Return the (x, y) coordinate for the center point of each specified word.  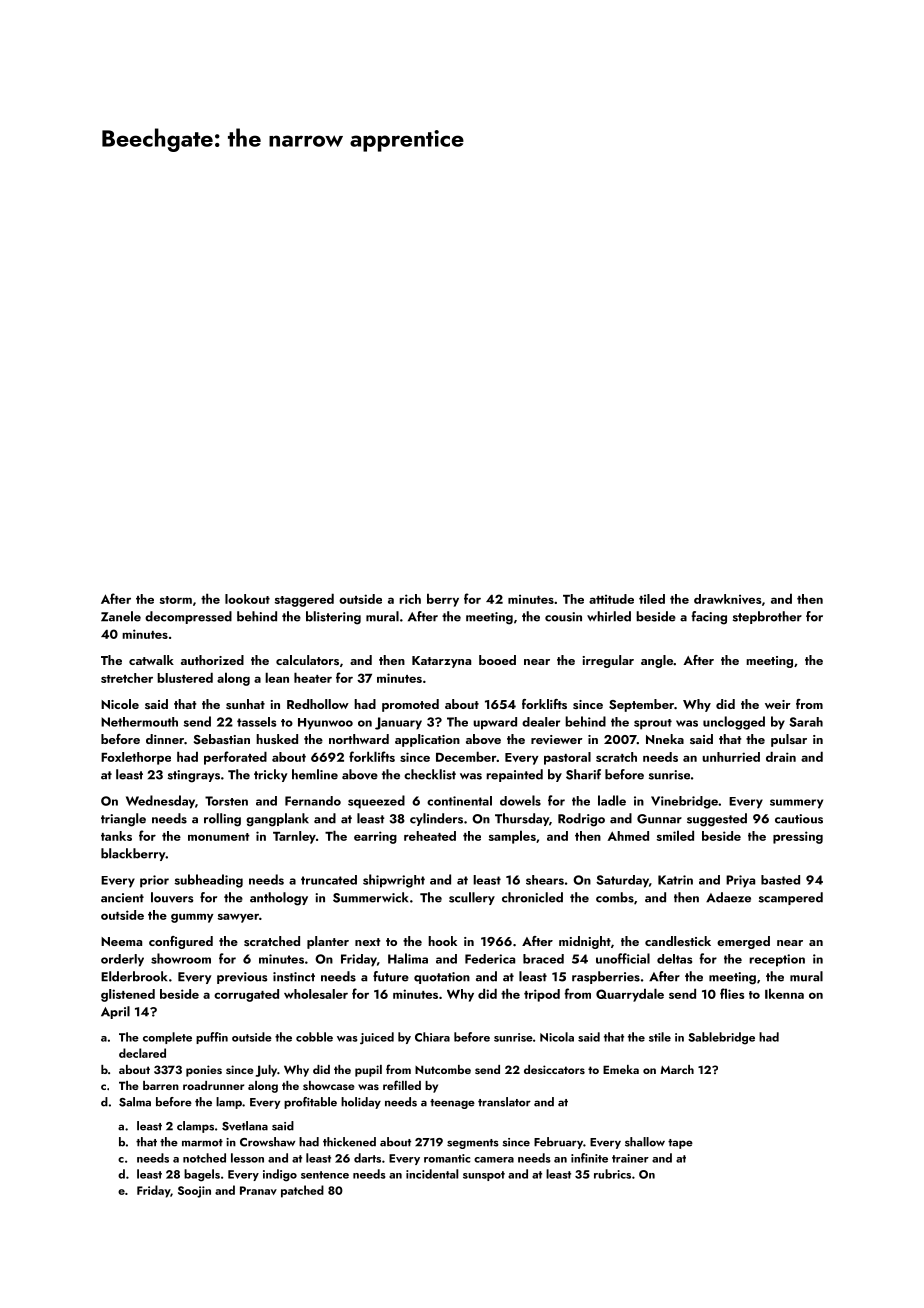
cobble (314, 1037)
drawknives (727, 599)
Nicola (557, 1037)
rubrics (612, 1174)
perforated (235, 758)
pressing (798, 837)
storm (176, 600)
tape (680, 1144)
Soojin (194, 1192)
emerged (743, 942)
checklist (430, 774)
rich (410, 599)
